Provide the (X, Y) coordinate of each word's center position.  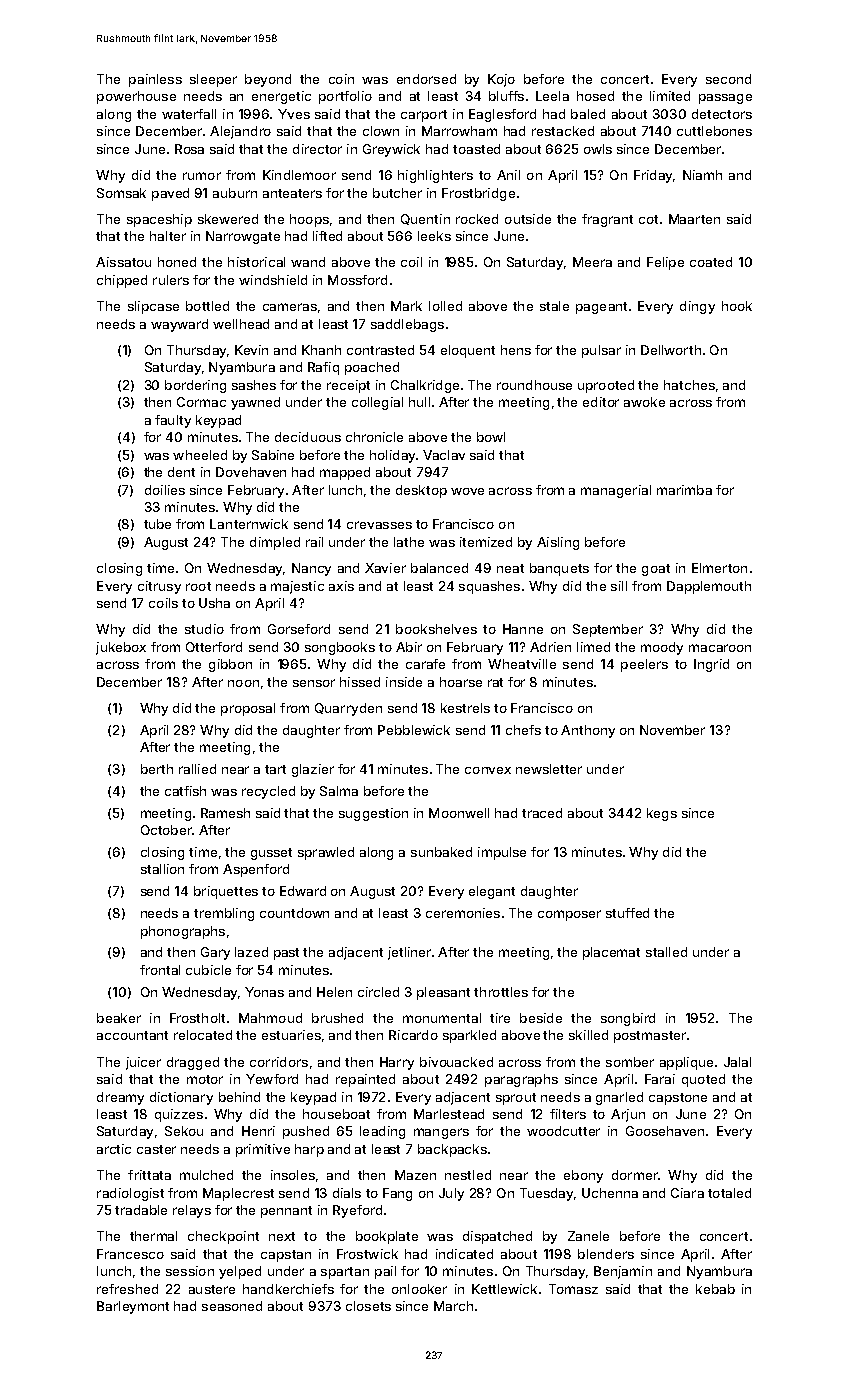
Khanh (321, 350)
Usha (214, 603)
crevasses (379, 525)
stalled (666, 952)
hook (737, 306)
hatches (689, 385)
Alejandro (240, 132)
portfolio (345, 97)
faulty (173, 421)
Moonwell (459, 813)
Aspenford (256, 870)
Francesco (130, 1254)
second (728, 79)
